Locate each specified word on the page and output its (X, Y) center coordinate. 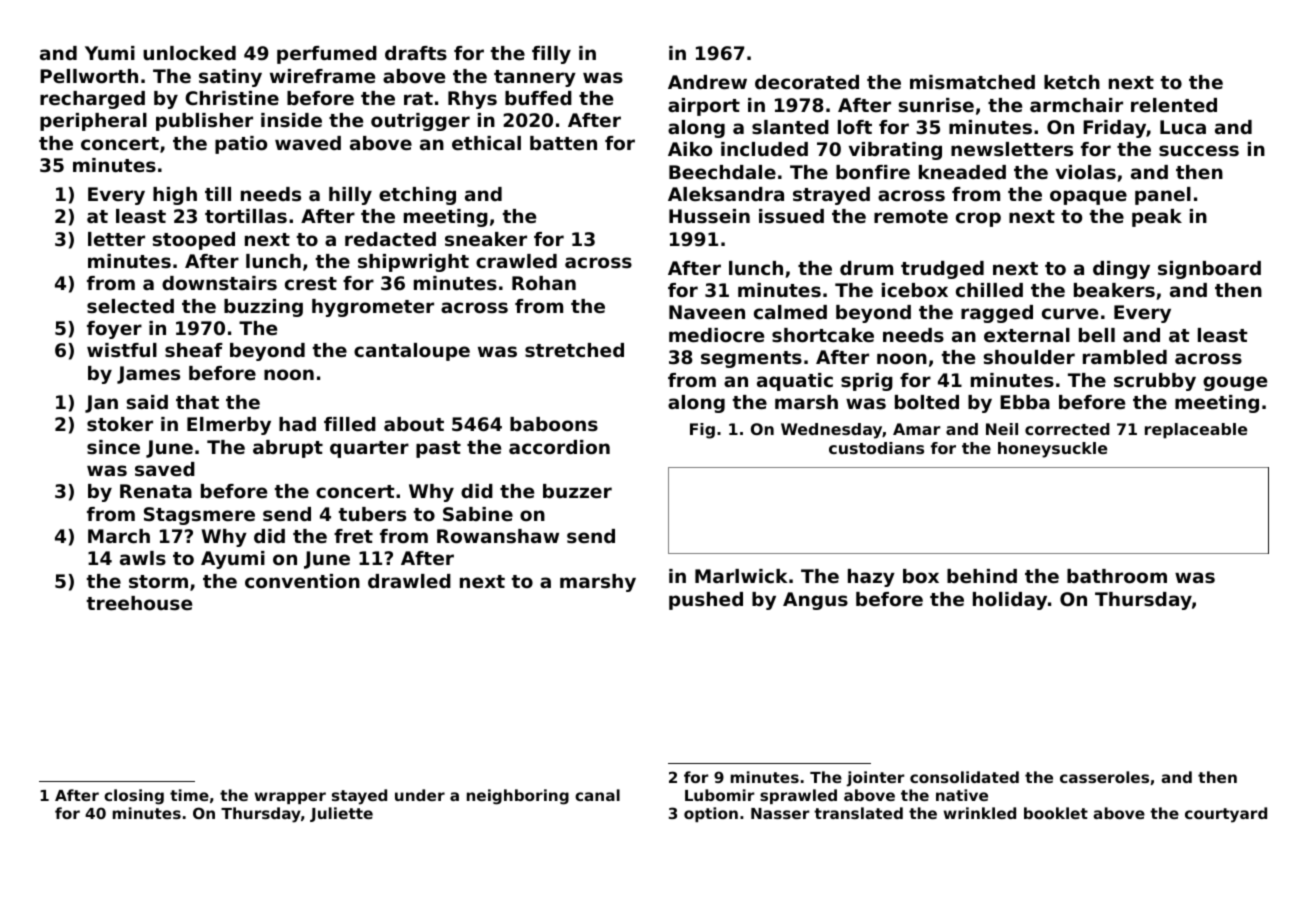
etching (417, 196)
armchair (1076, 105)
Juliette (341, 814)
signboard (1209, 270)
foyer (114, 330)
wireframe (322, 76)
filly (551, 55)
